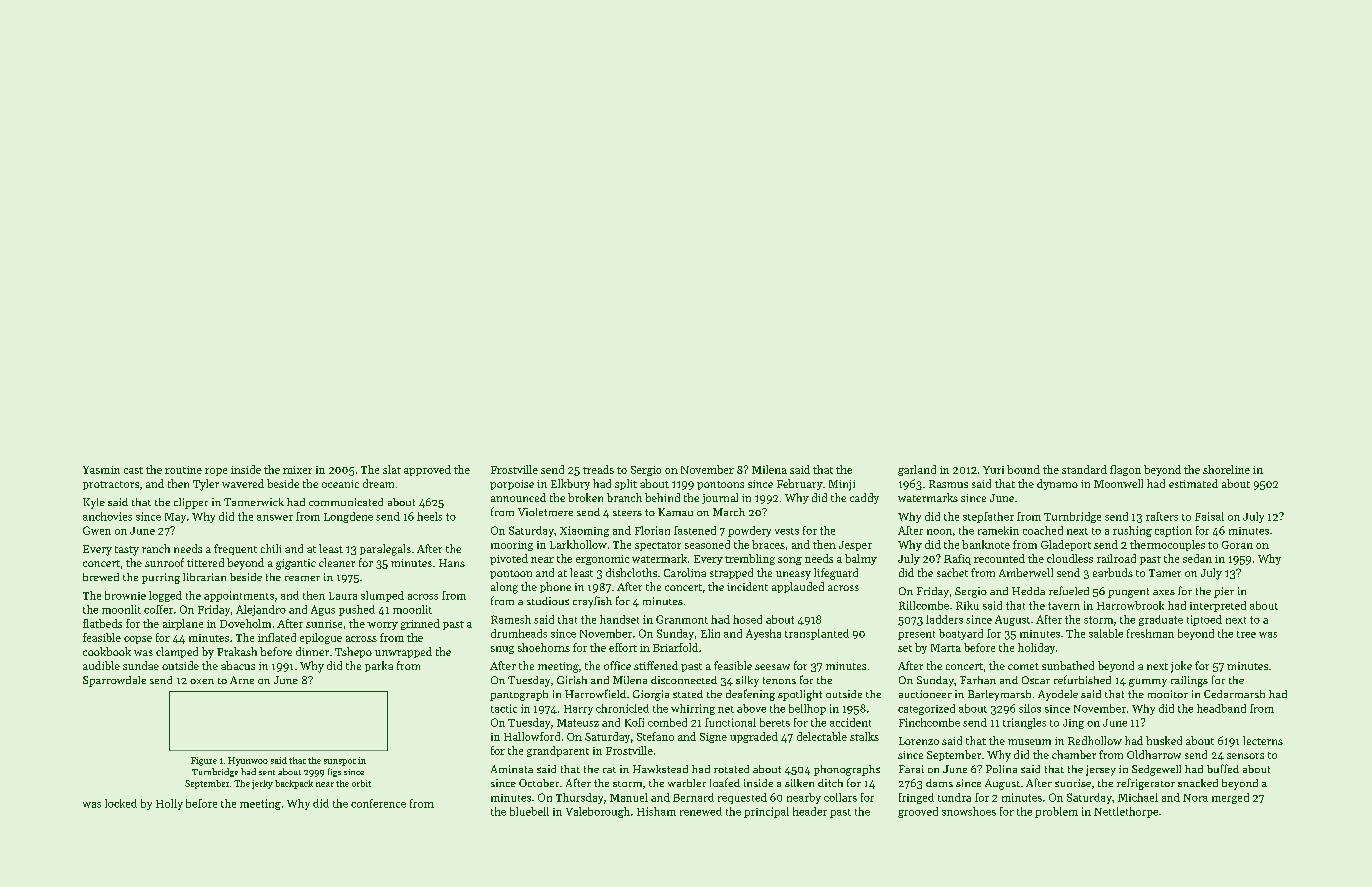 The height and width of the document is (887, 1372). What do you see at coordinates (948, 484) in the document?
I see `Rasmus` at bounding box center [948, 484].
